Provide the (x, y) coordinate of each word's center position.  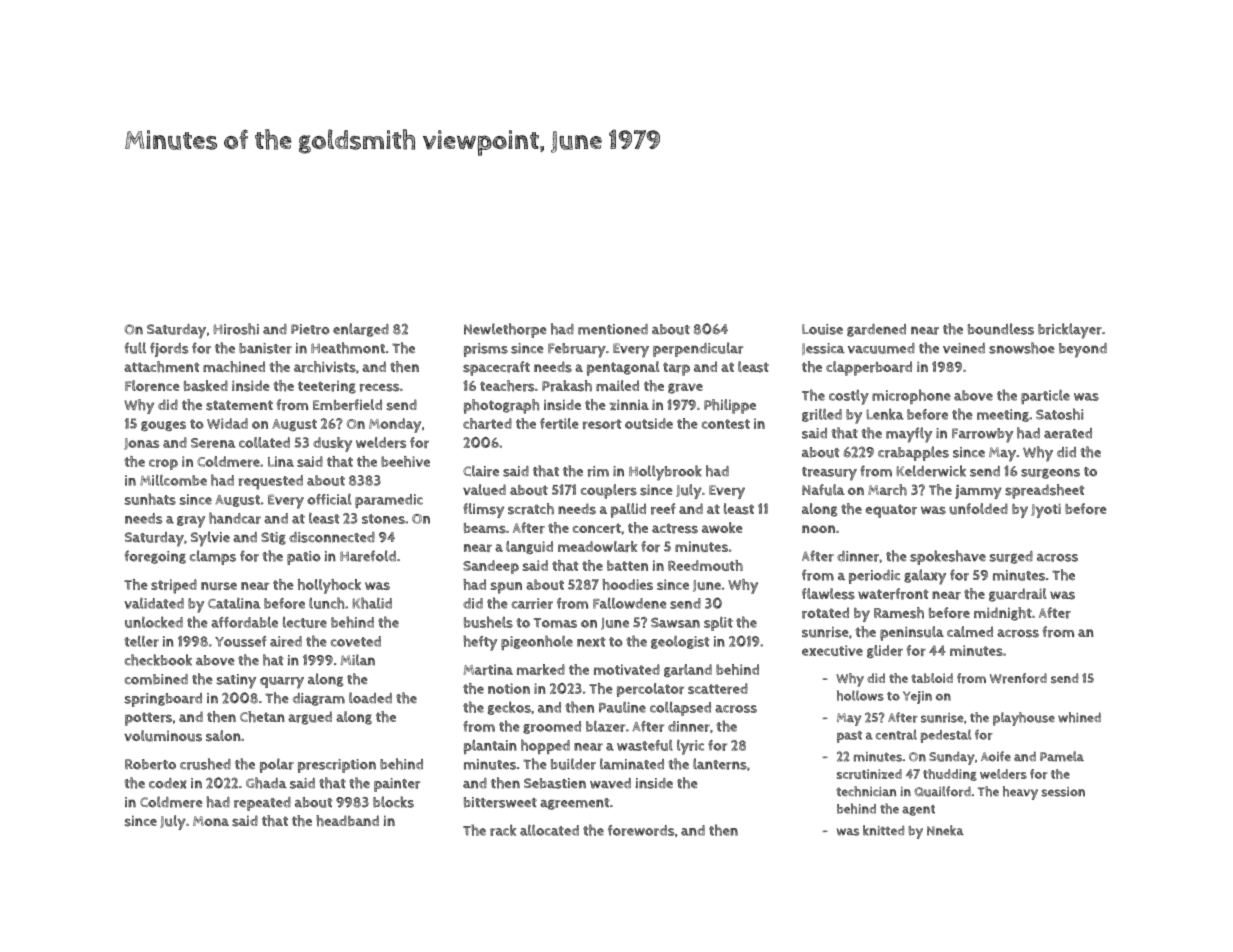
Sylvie (210, 539)
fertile (559, 423)
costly (849, 397)
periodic (874, 577)
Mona (211, 821)
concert (597, 528)
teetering (327, 387)
